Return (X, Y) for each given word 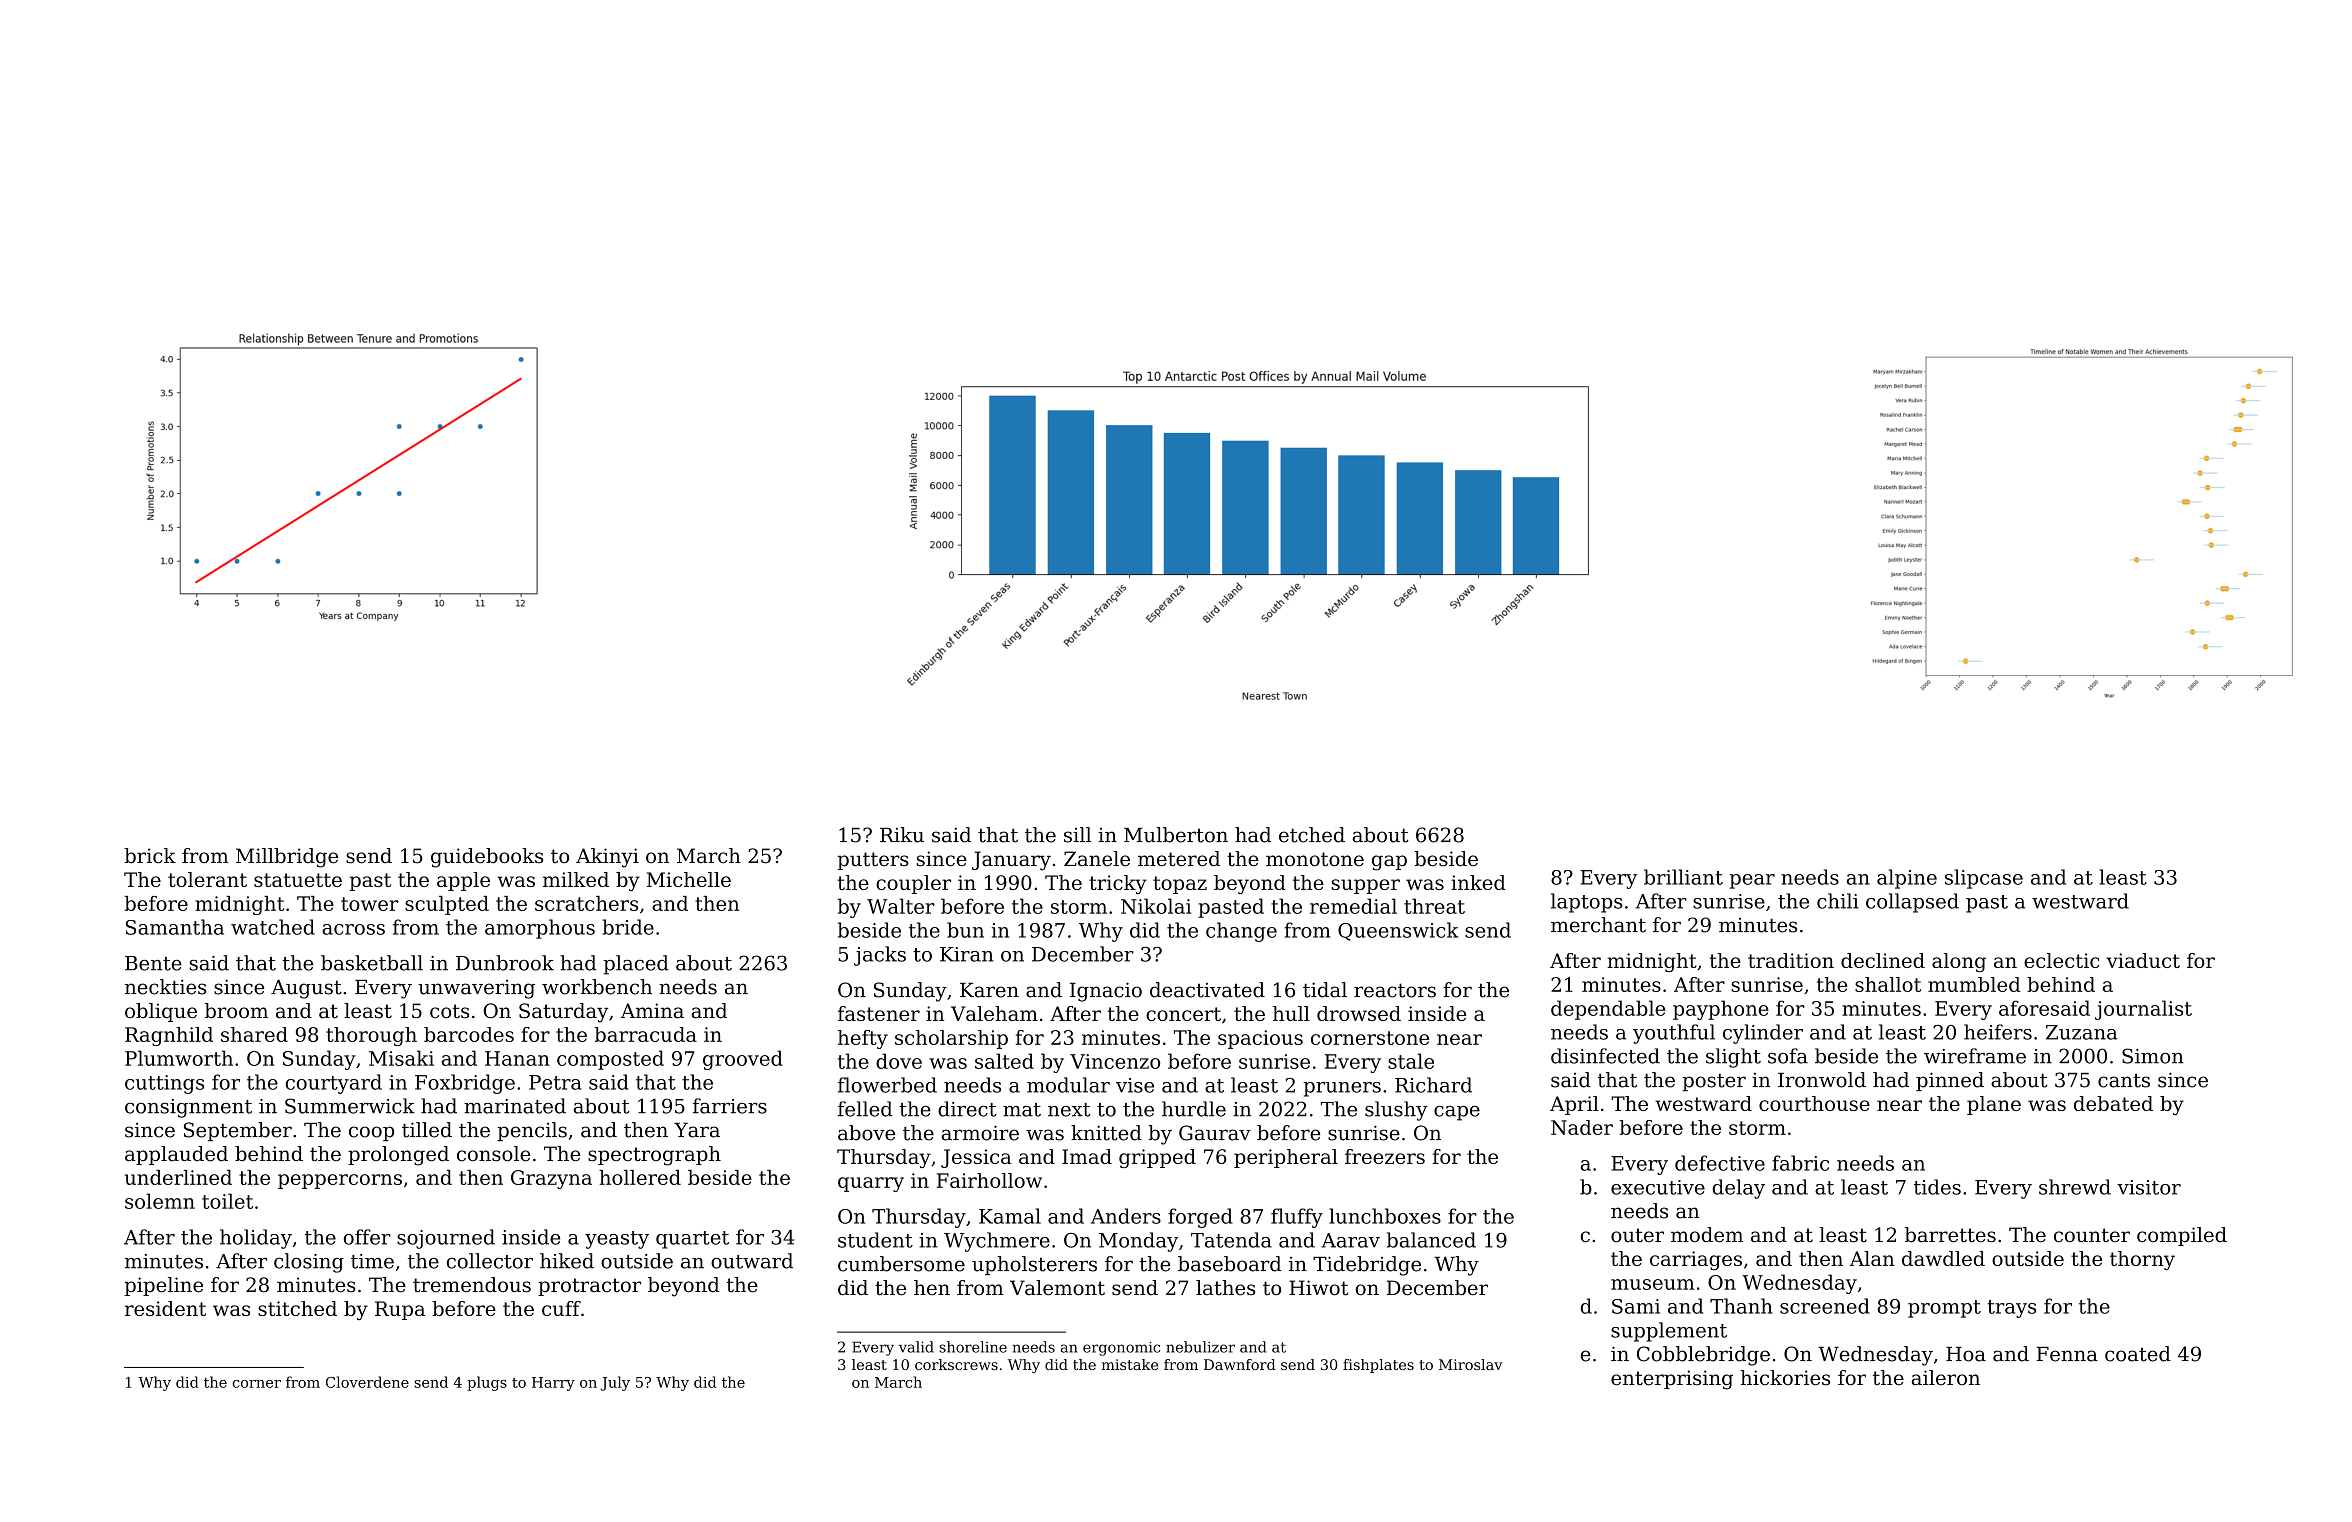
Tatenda (1231, 1240)
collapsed (1912, 903)
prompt (1944, 1309)
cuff (561, 1308)
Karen (989, 990)
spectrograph (654, 1156)
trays (2011, 1309)
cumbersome (901, 1264)
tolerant (207, 879)
